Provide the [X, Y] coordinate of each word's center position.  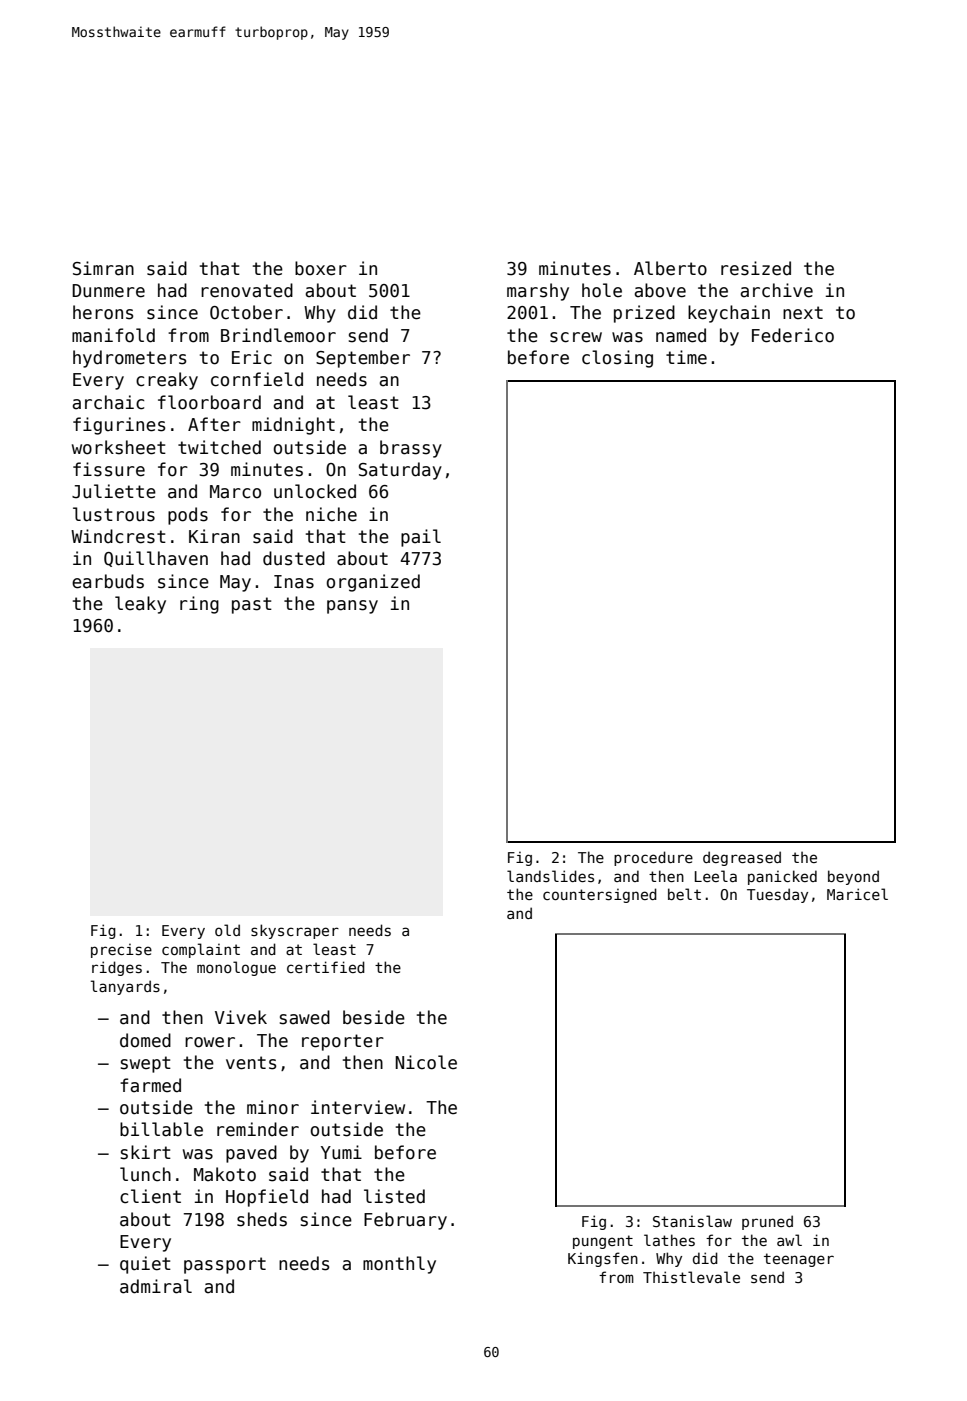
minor [273, 1107]
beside [374, 1017]
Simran [103, 268]
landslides [550, 876]
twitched [219, 447]
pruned [767, 1222]
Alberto [670, 268]
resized [756, 268]
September [363, 359]
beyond [853, 877]
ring [199, 605]
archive [776, 290]
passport [225, 1265]
